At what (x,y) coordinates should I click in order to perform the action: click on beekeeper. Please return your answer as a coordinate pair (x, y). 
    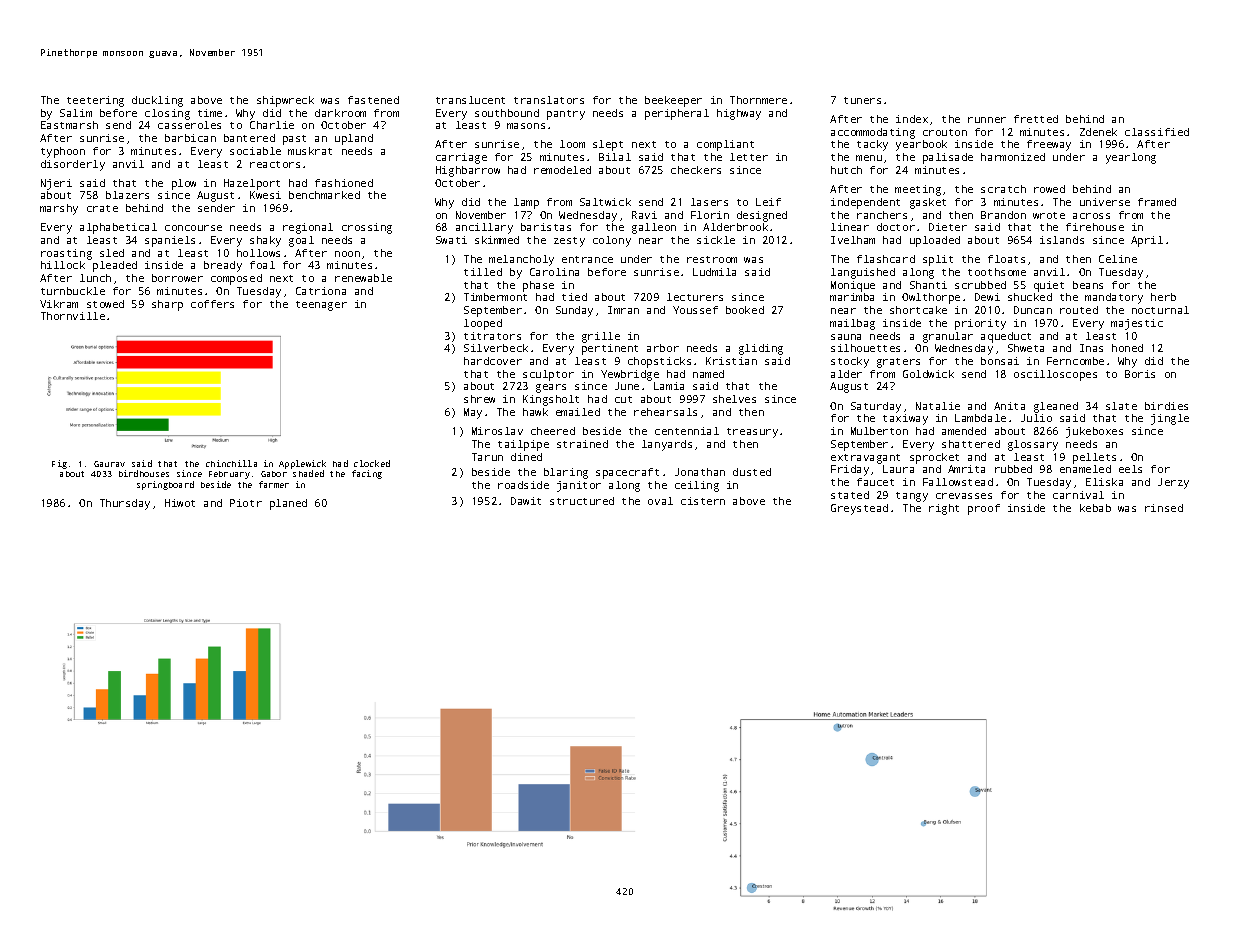
    Looking at the image, I should click on (673, 101).
